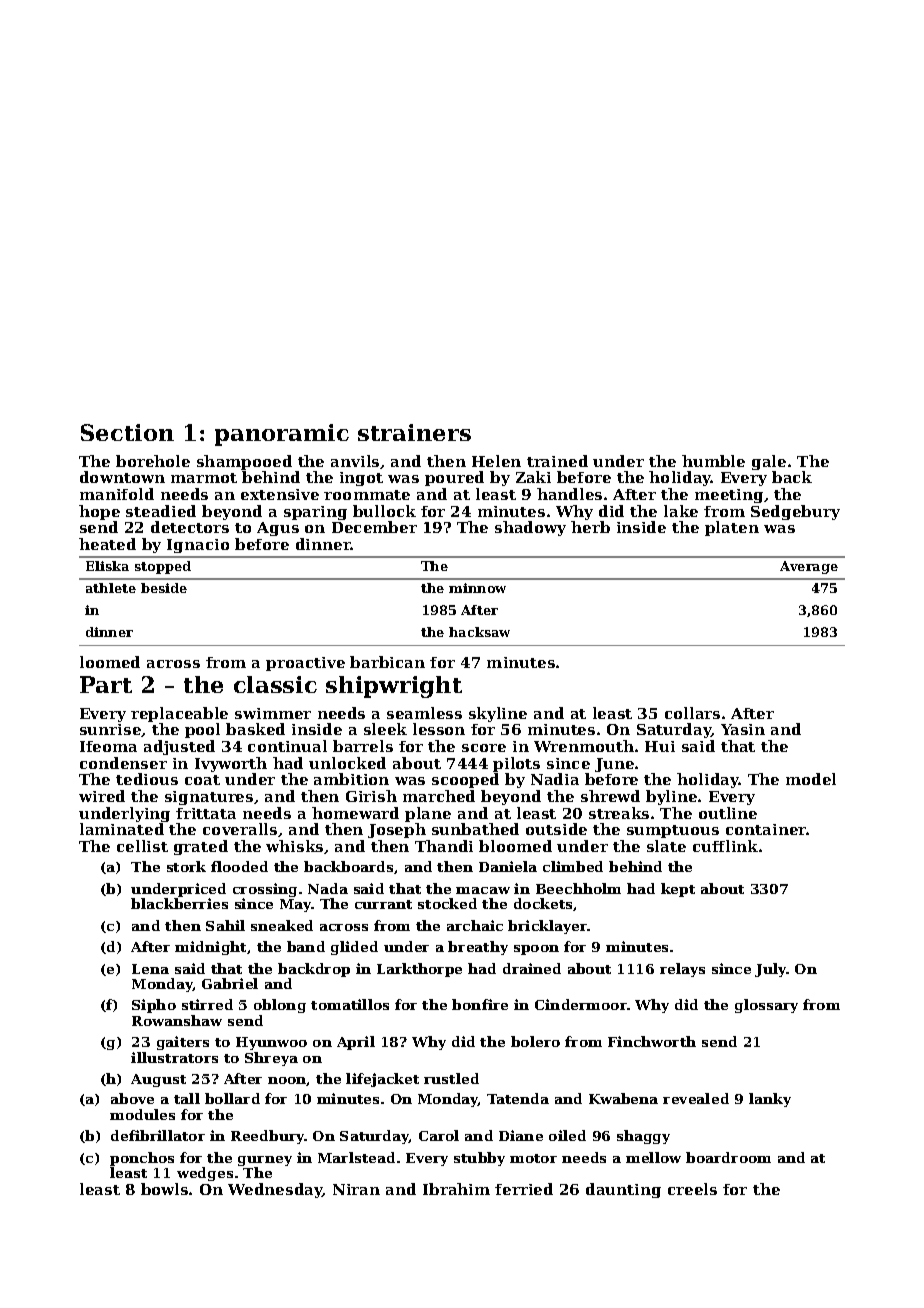  I want to click on container, so click(766, 829).
